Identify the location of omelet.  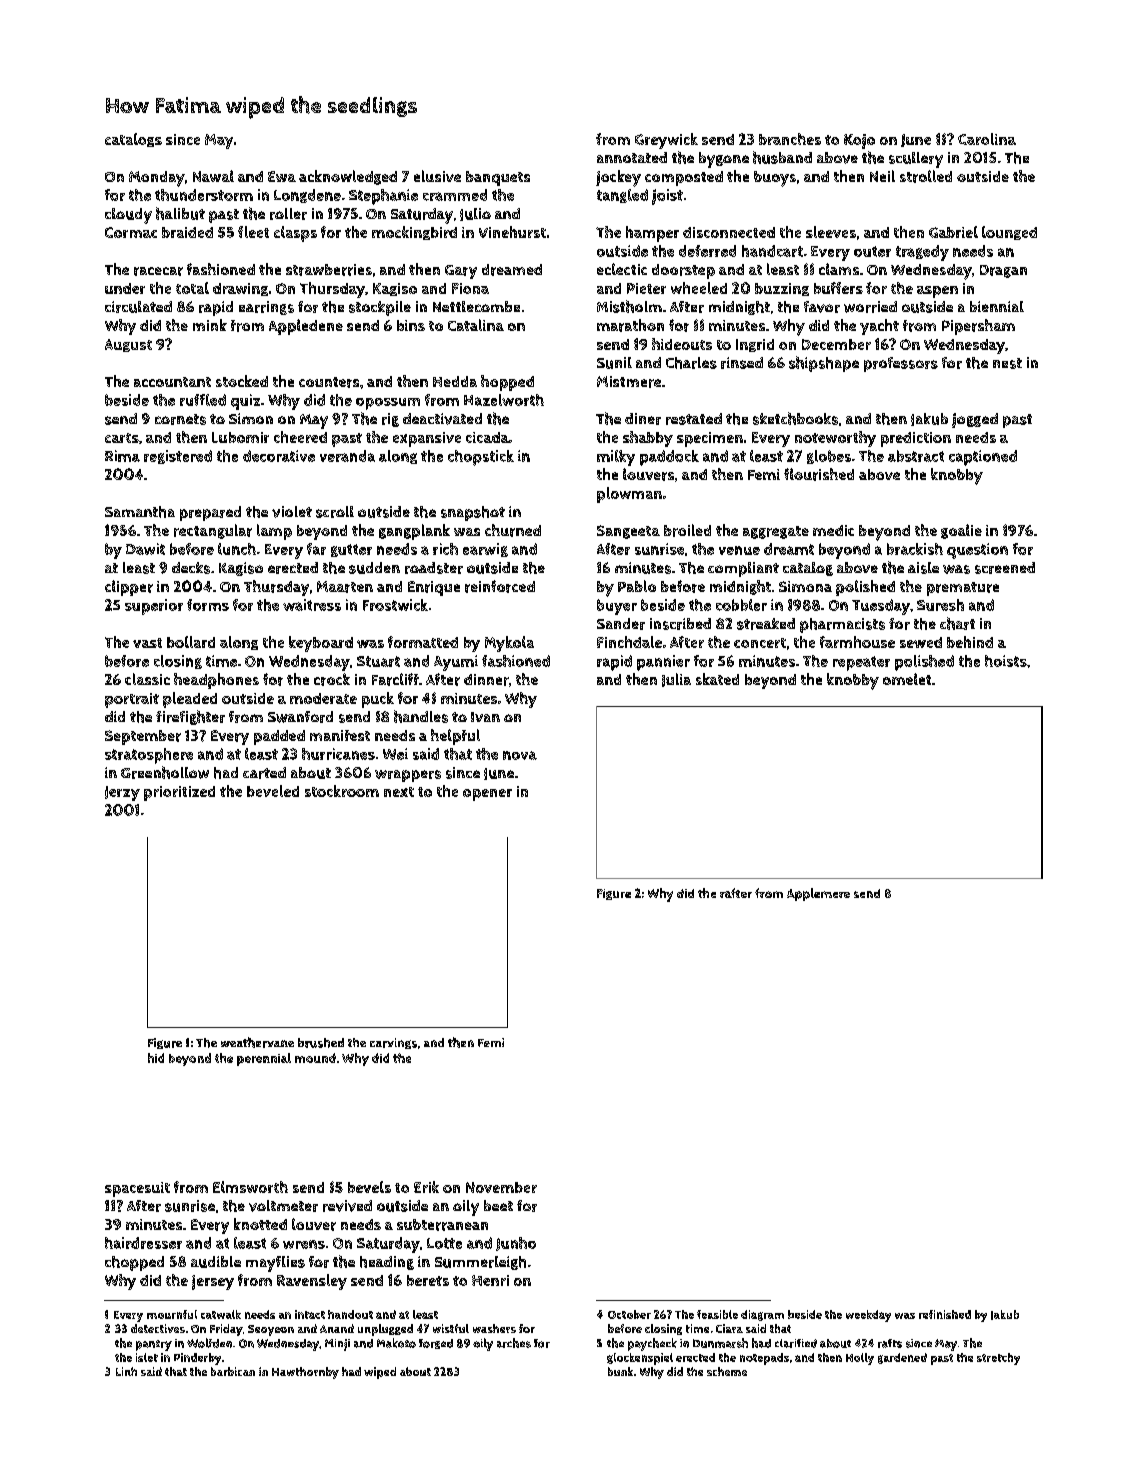
(907, 679).
